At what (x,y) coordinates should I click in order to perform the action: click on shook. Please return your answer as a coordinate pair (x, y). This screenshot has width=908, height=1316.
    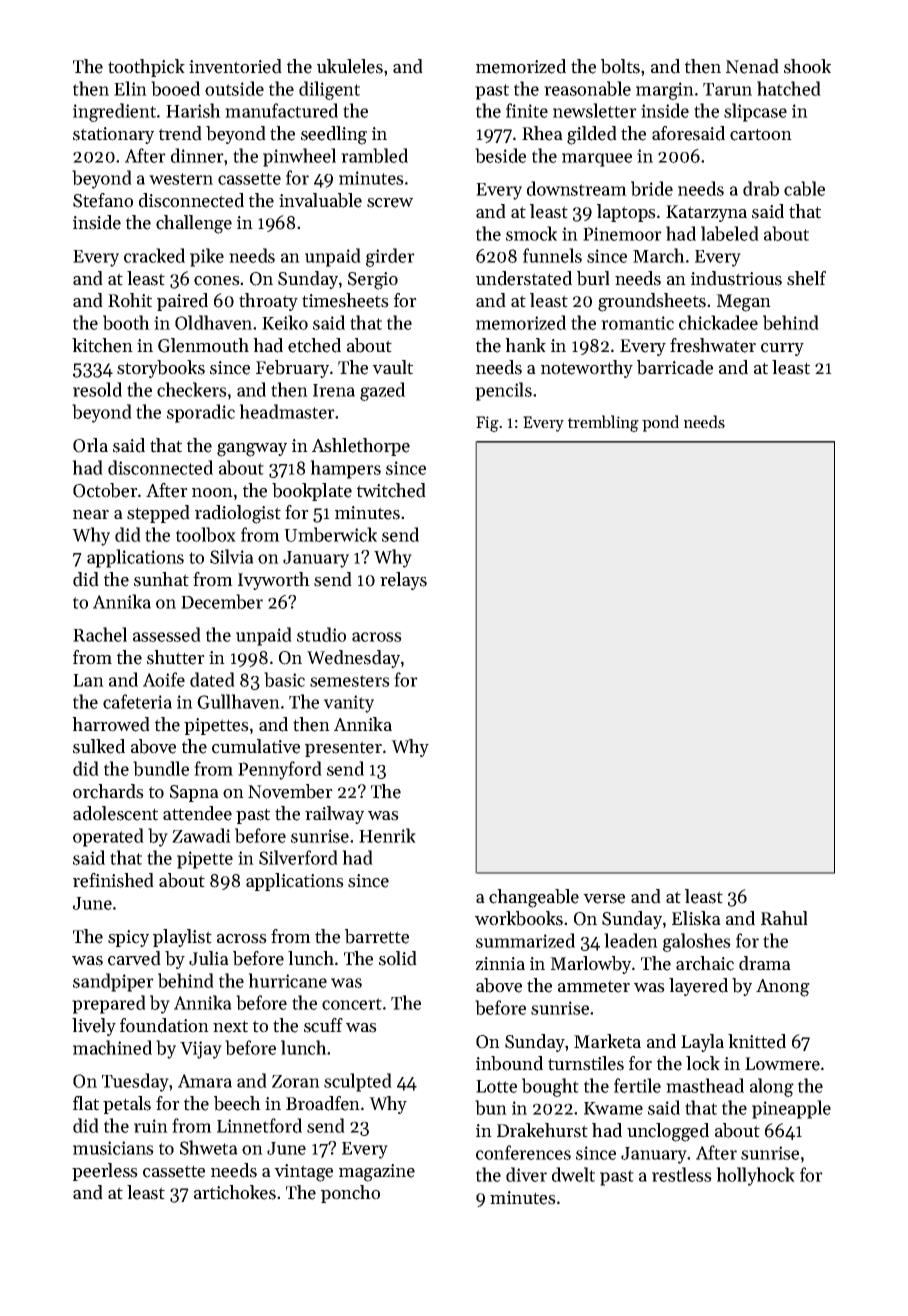
    Looking at the image, I should click on (807, 66).
